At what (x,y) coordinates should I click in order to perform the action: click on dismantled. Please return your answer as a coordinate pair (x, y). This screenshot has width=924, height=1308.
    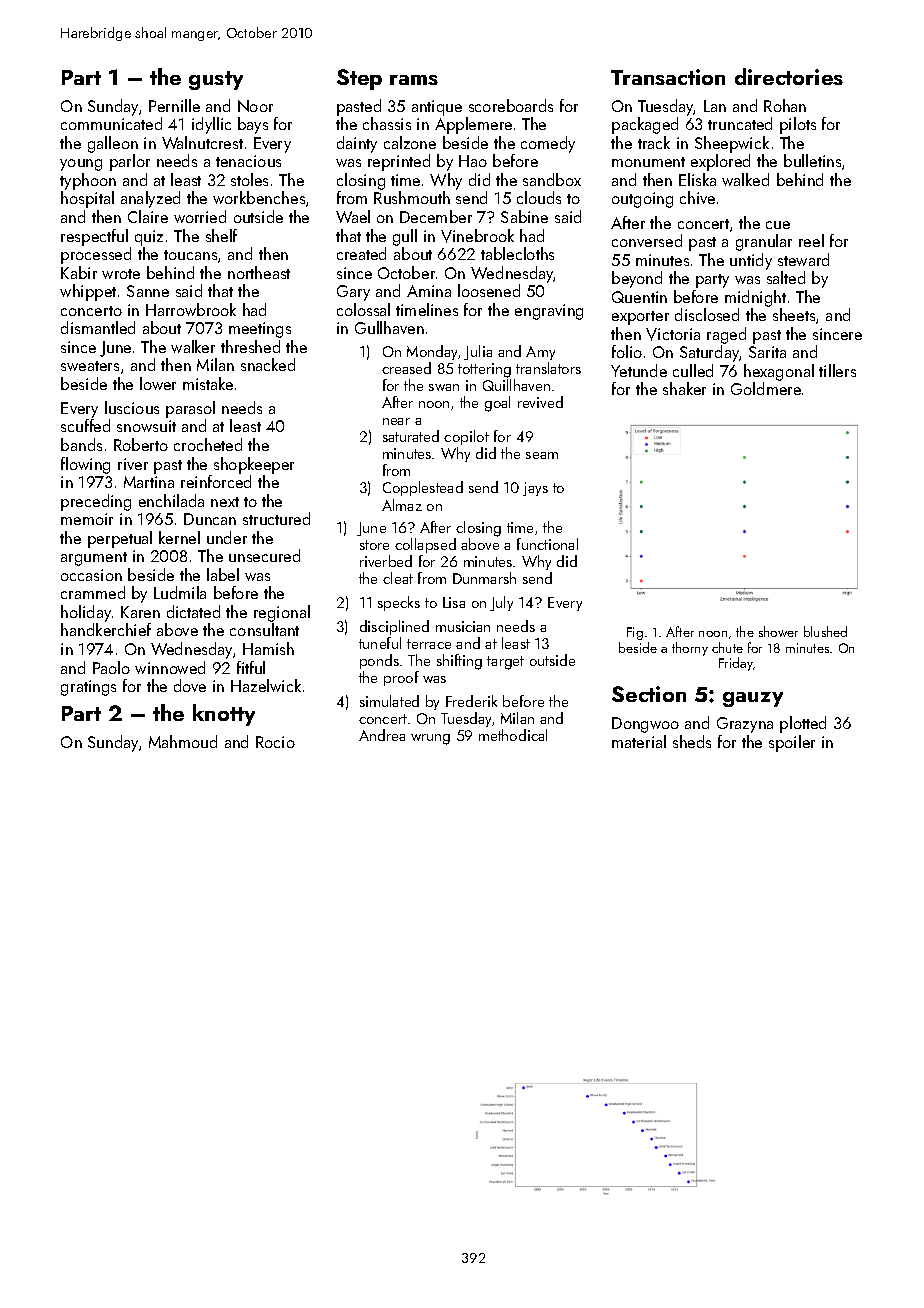
    Looking at the image, I should click on (98, 327).
